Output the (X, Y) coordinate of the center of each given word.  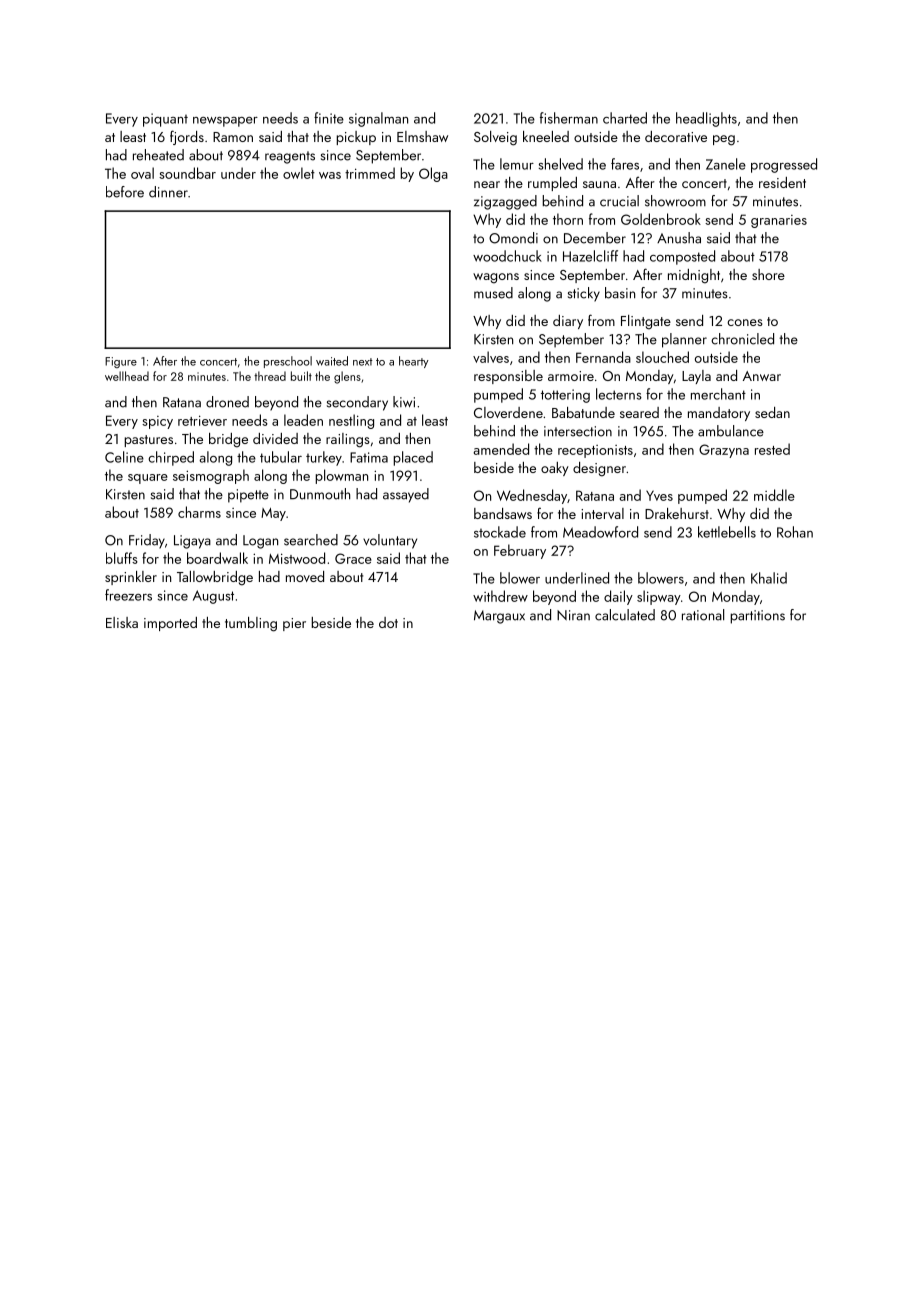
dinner (168, 192)
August (213, 597)
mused (493, 293)
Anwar (762, 376)
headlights (706, 119)
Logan (260, 542)
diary (568, 322)
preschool (288, 362)
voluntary (390, 541)
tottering (565, 396)
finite (329, 118)
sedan (772, 412)
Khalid (769, 578)
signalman (378, 119)
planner (684, 340)
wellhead (127, 376)
